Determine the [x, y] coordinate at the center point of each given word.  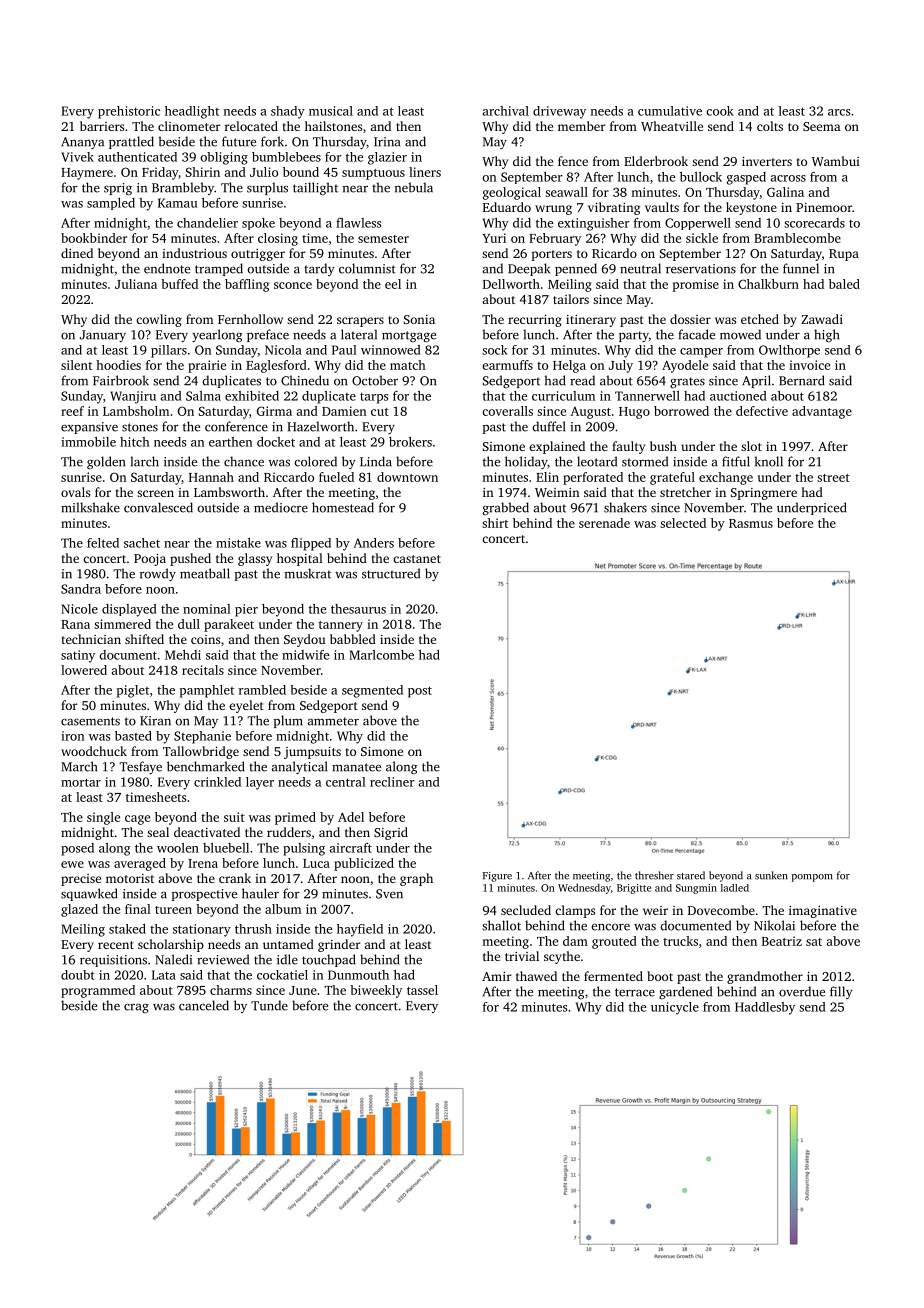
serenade [604, 523]
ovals [75, 492]
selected [683, 523]
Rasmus [751, 523]
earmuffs [507, 365]
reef [72, 411]
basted [133, 736]
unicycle [675, 1008]
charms [231, 990]
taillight [315, 189]
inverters [767, 161]
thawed [536, 976]
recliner [392, 782]
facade [696, 334]
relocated [251, 126]
